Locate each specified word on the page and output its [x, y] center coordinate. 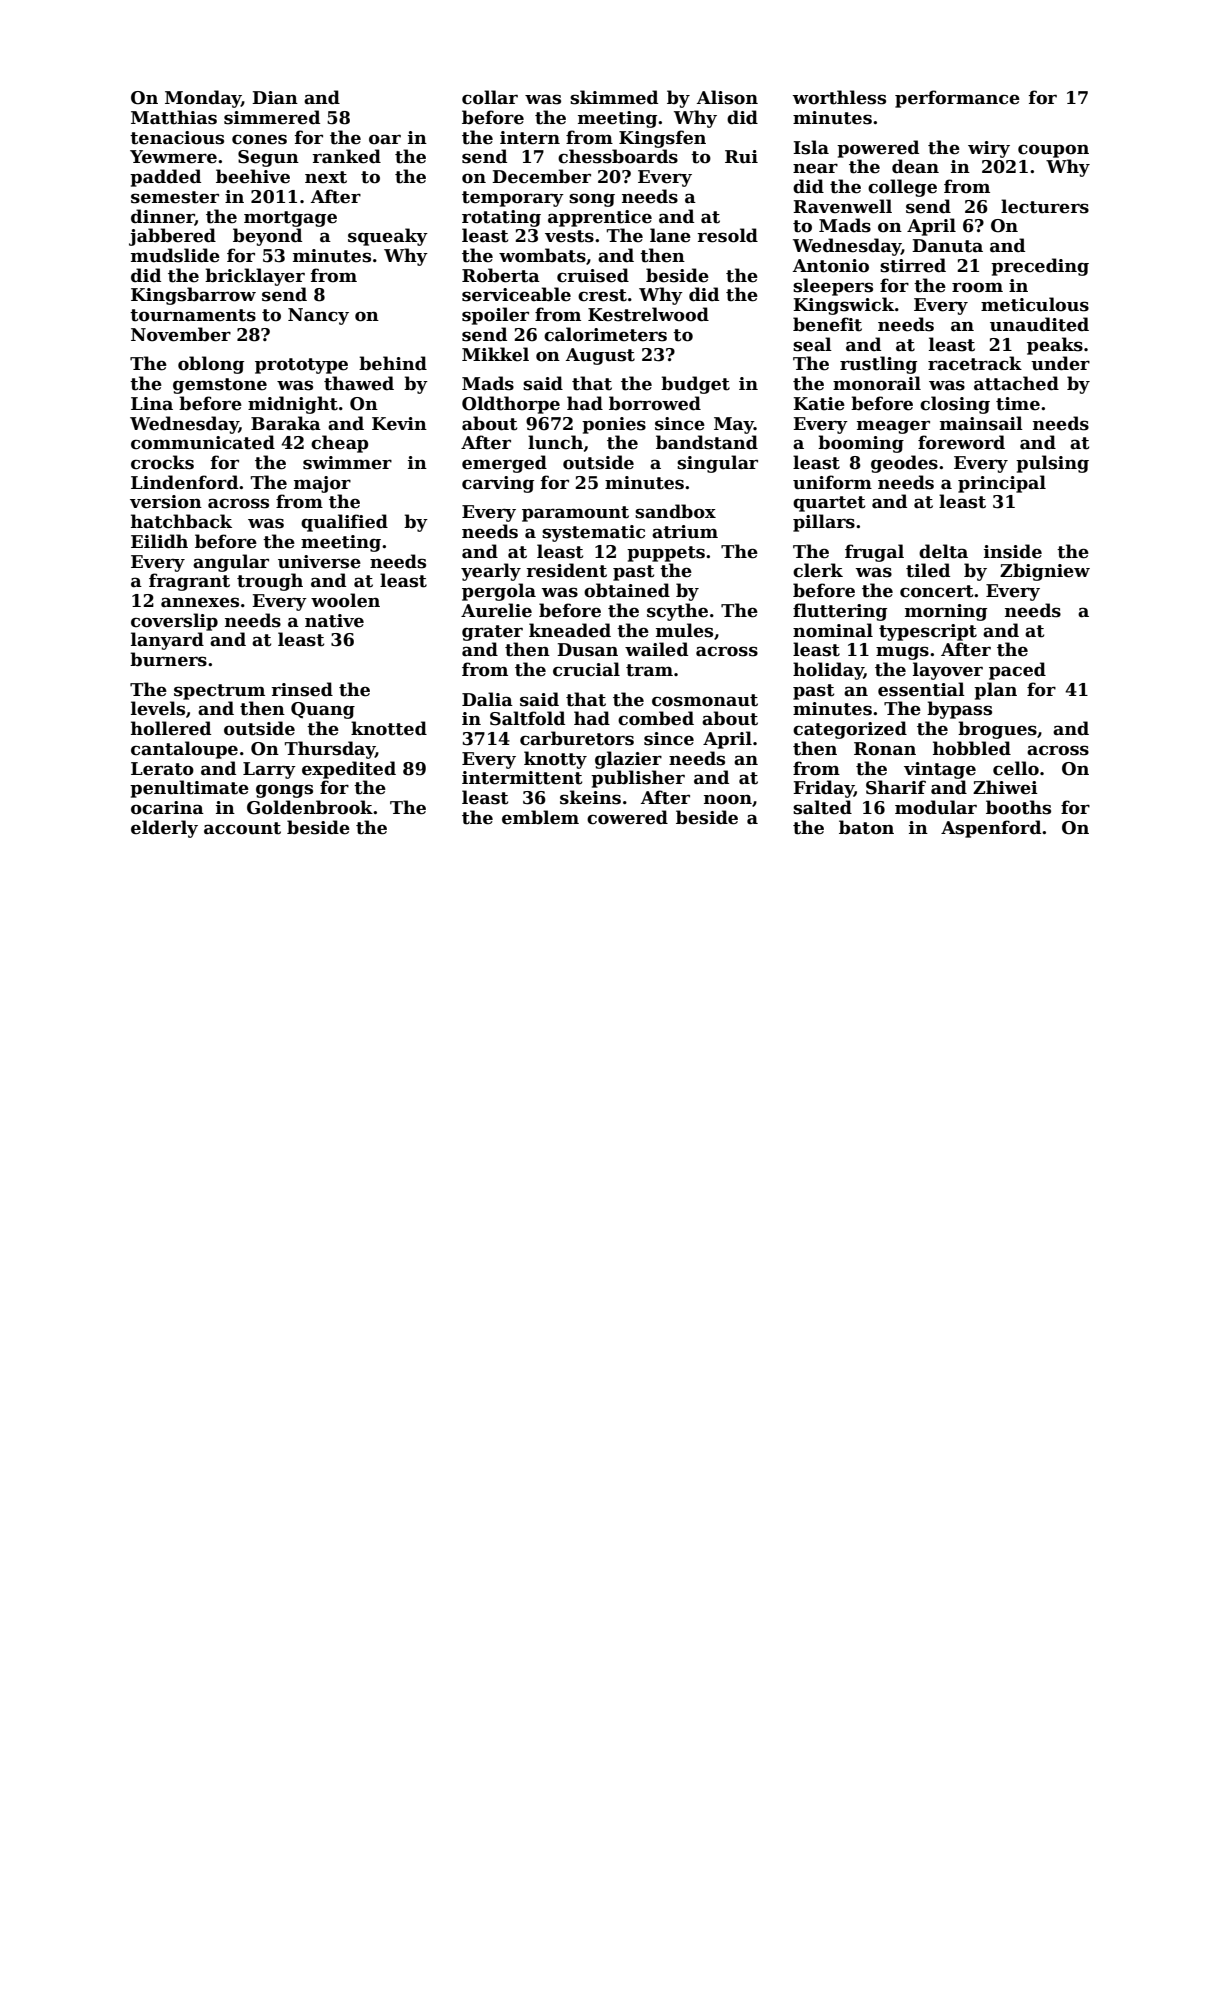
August [600, 356]
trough [270, 582]
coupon [1053, 151]
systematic [593, 533]
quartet [829, 504]
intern [530, 138]
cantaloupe [184, 750]
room [977, 287]
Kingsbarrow [193, 296]
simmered [272, 117]
